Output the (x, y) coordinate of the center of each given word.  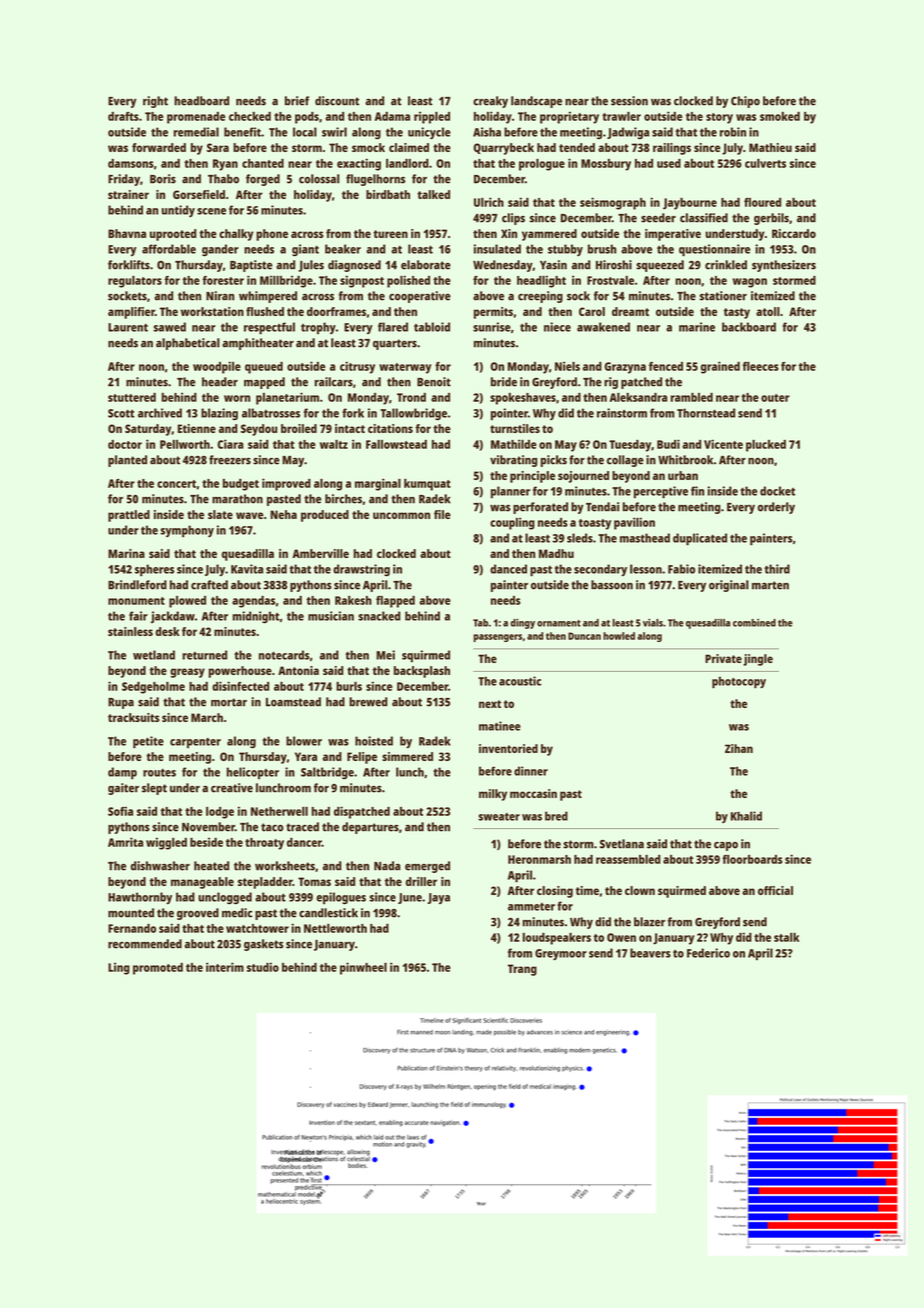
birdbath (388, 194)
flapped (395, 602)
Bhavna (127, 233)
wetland (154, 655)
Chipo (745, 102)
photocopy (739, 682)
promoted (158, 969)
